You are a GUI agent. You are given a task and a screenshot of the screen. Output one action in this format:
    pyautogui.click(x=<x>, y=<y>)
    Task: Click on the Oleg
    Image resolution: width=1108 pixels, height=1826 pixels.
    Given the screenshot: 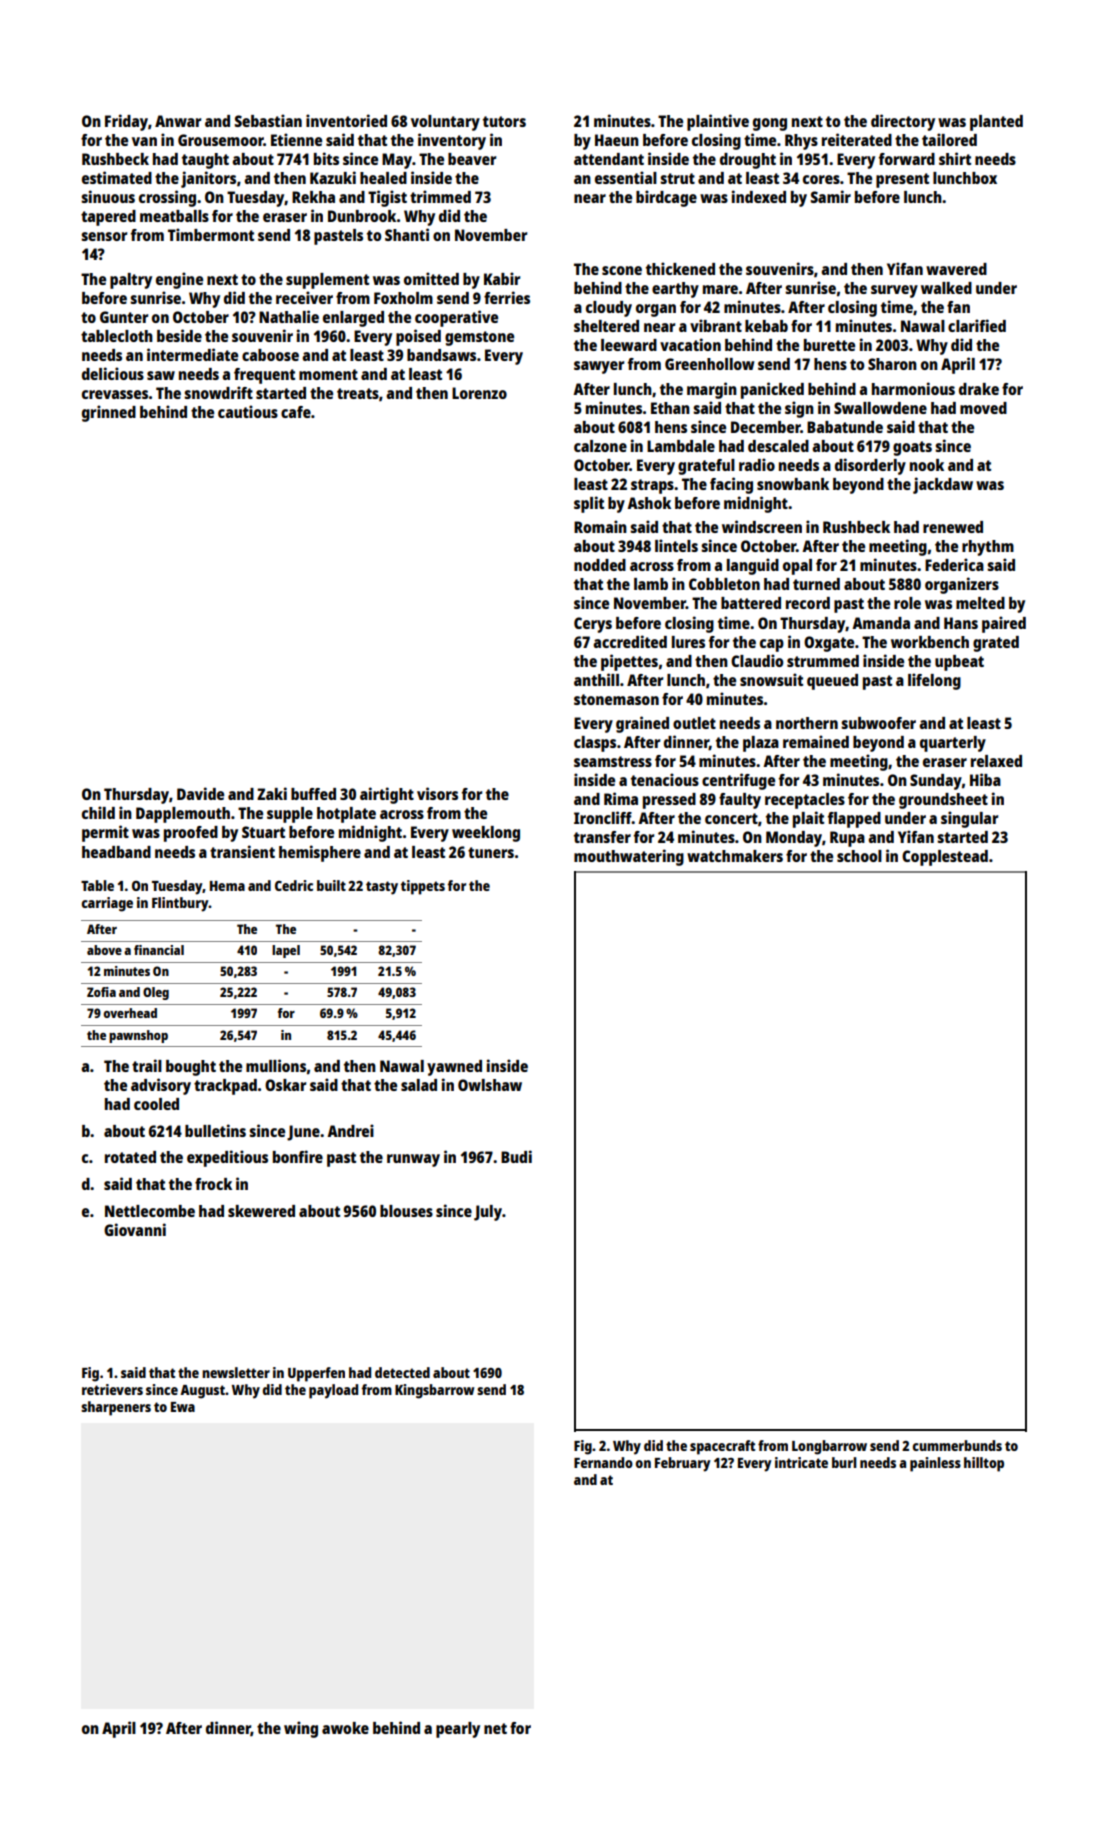 What is the action you would take?
    pyautogui.click(x=156, y=993)
